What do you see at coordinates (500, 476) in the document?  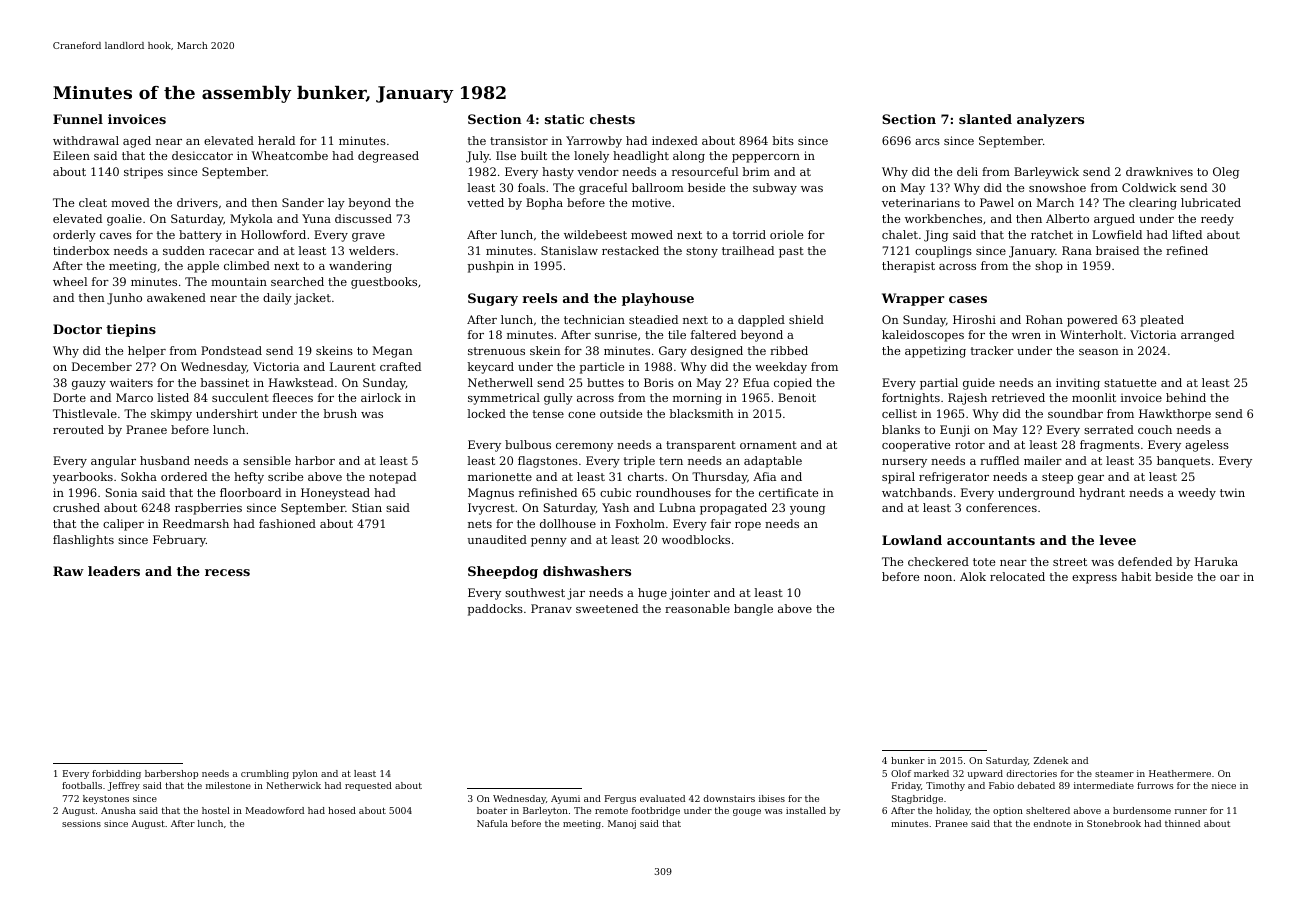 I see `marionette` at bounding box center [500, 476].
